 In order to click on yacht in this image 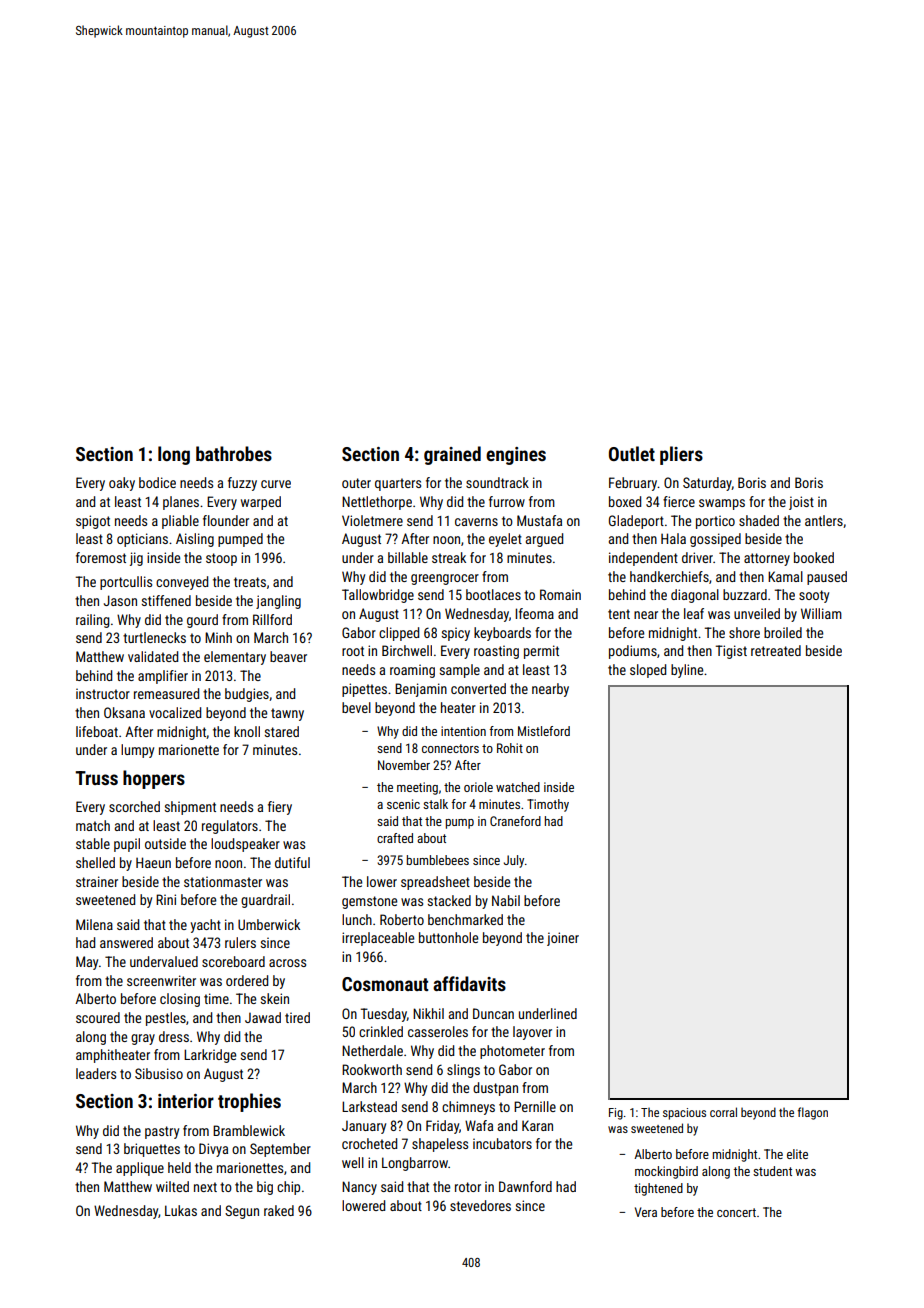, I will do `click(206, 926)`.
